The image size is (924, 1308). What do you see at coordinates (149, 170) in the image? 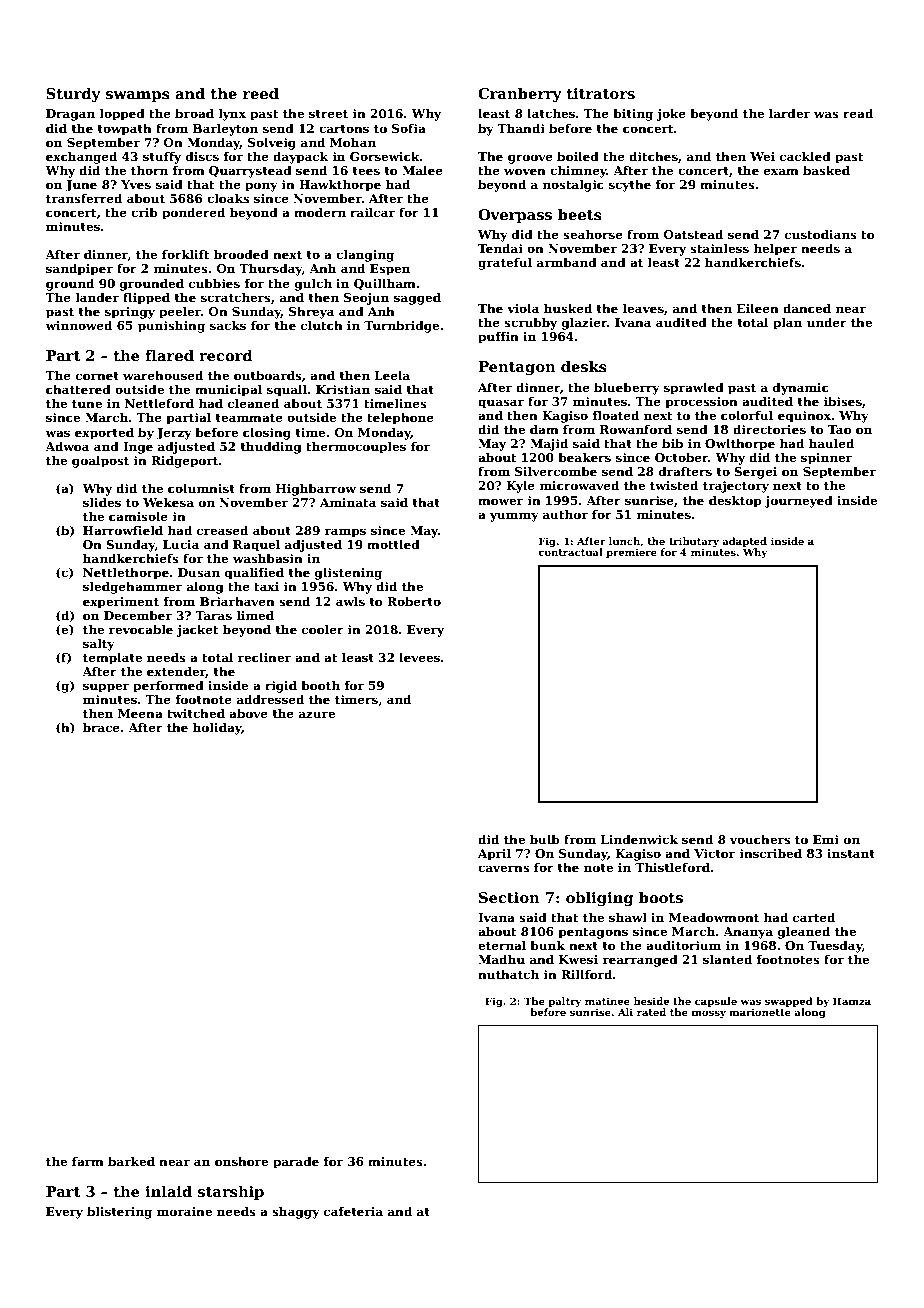
I see `thorn` at bounding box center [149, 170].
